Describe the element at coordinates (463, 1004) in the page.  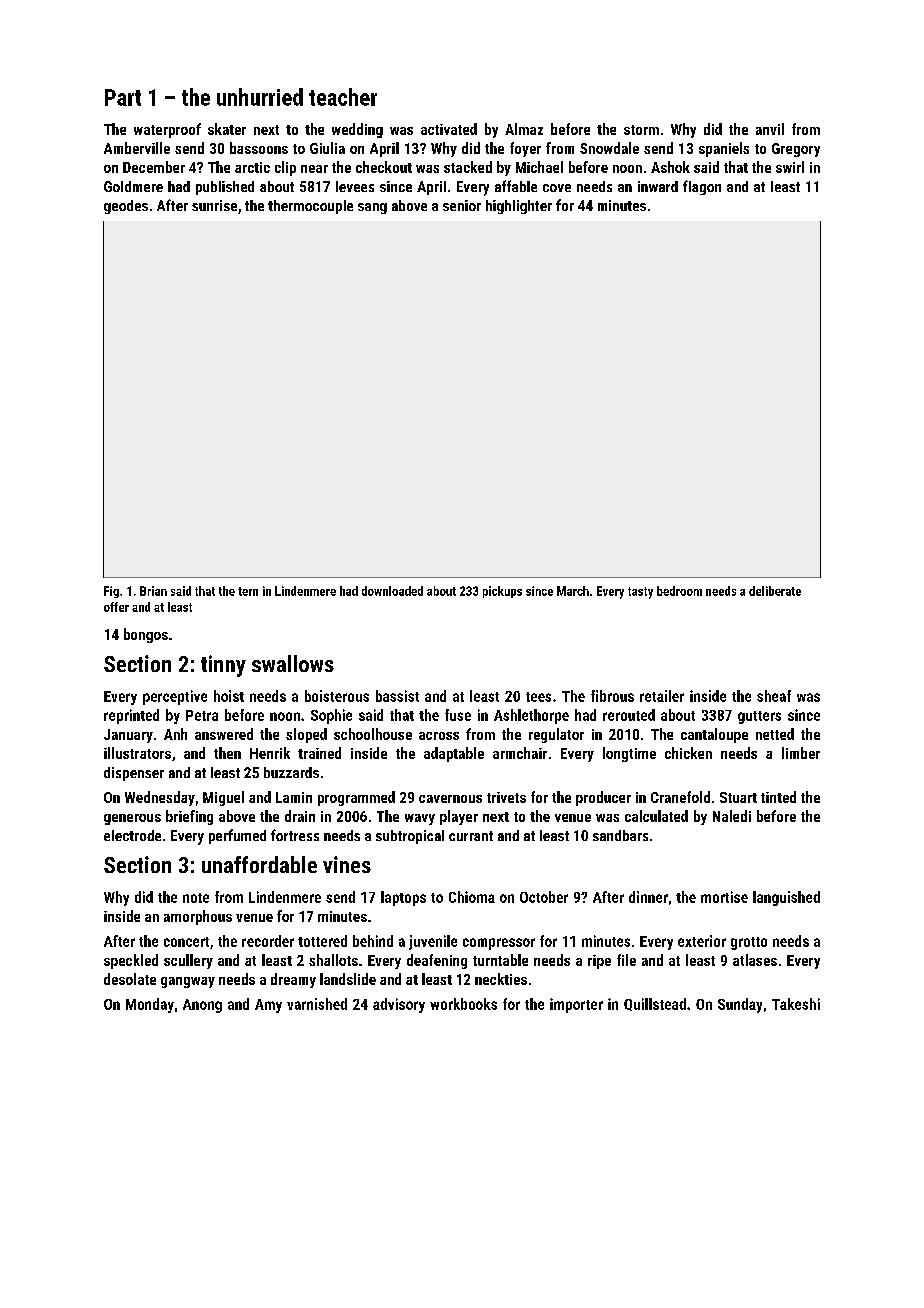
I see `workbooks` at that location.
